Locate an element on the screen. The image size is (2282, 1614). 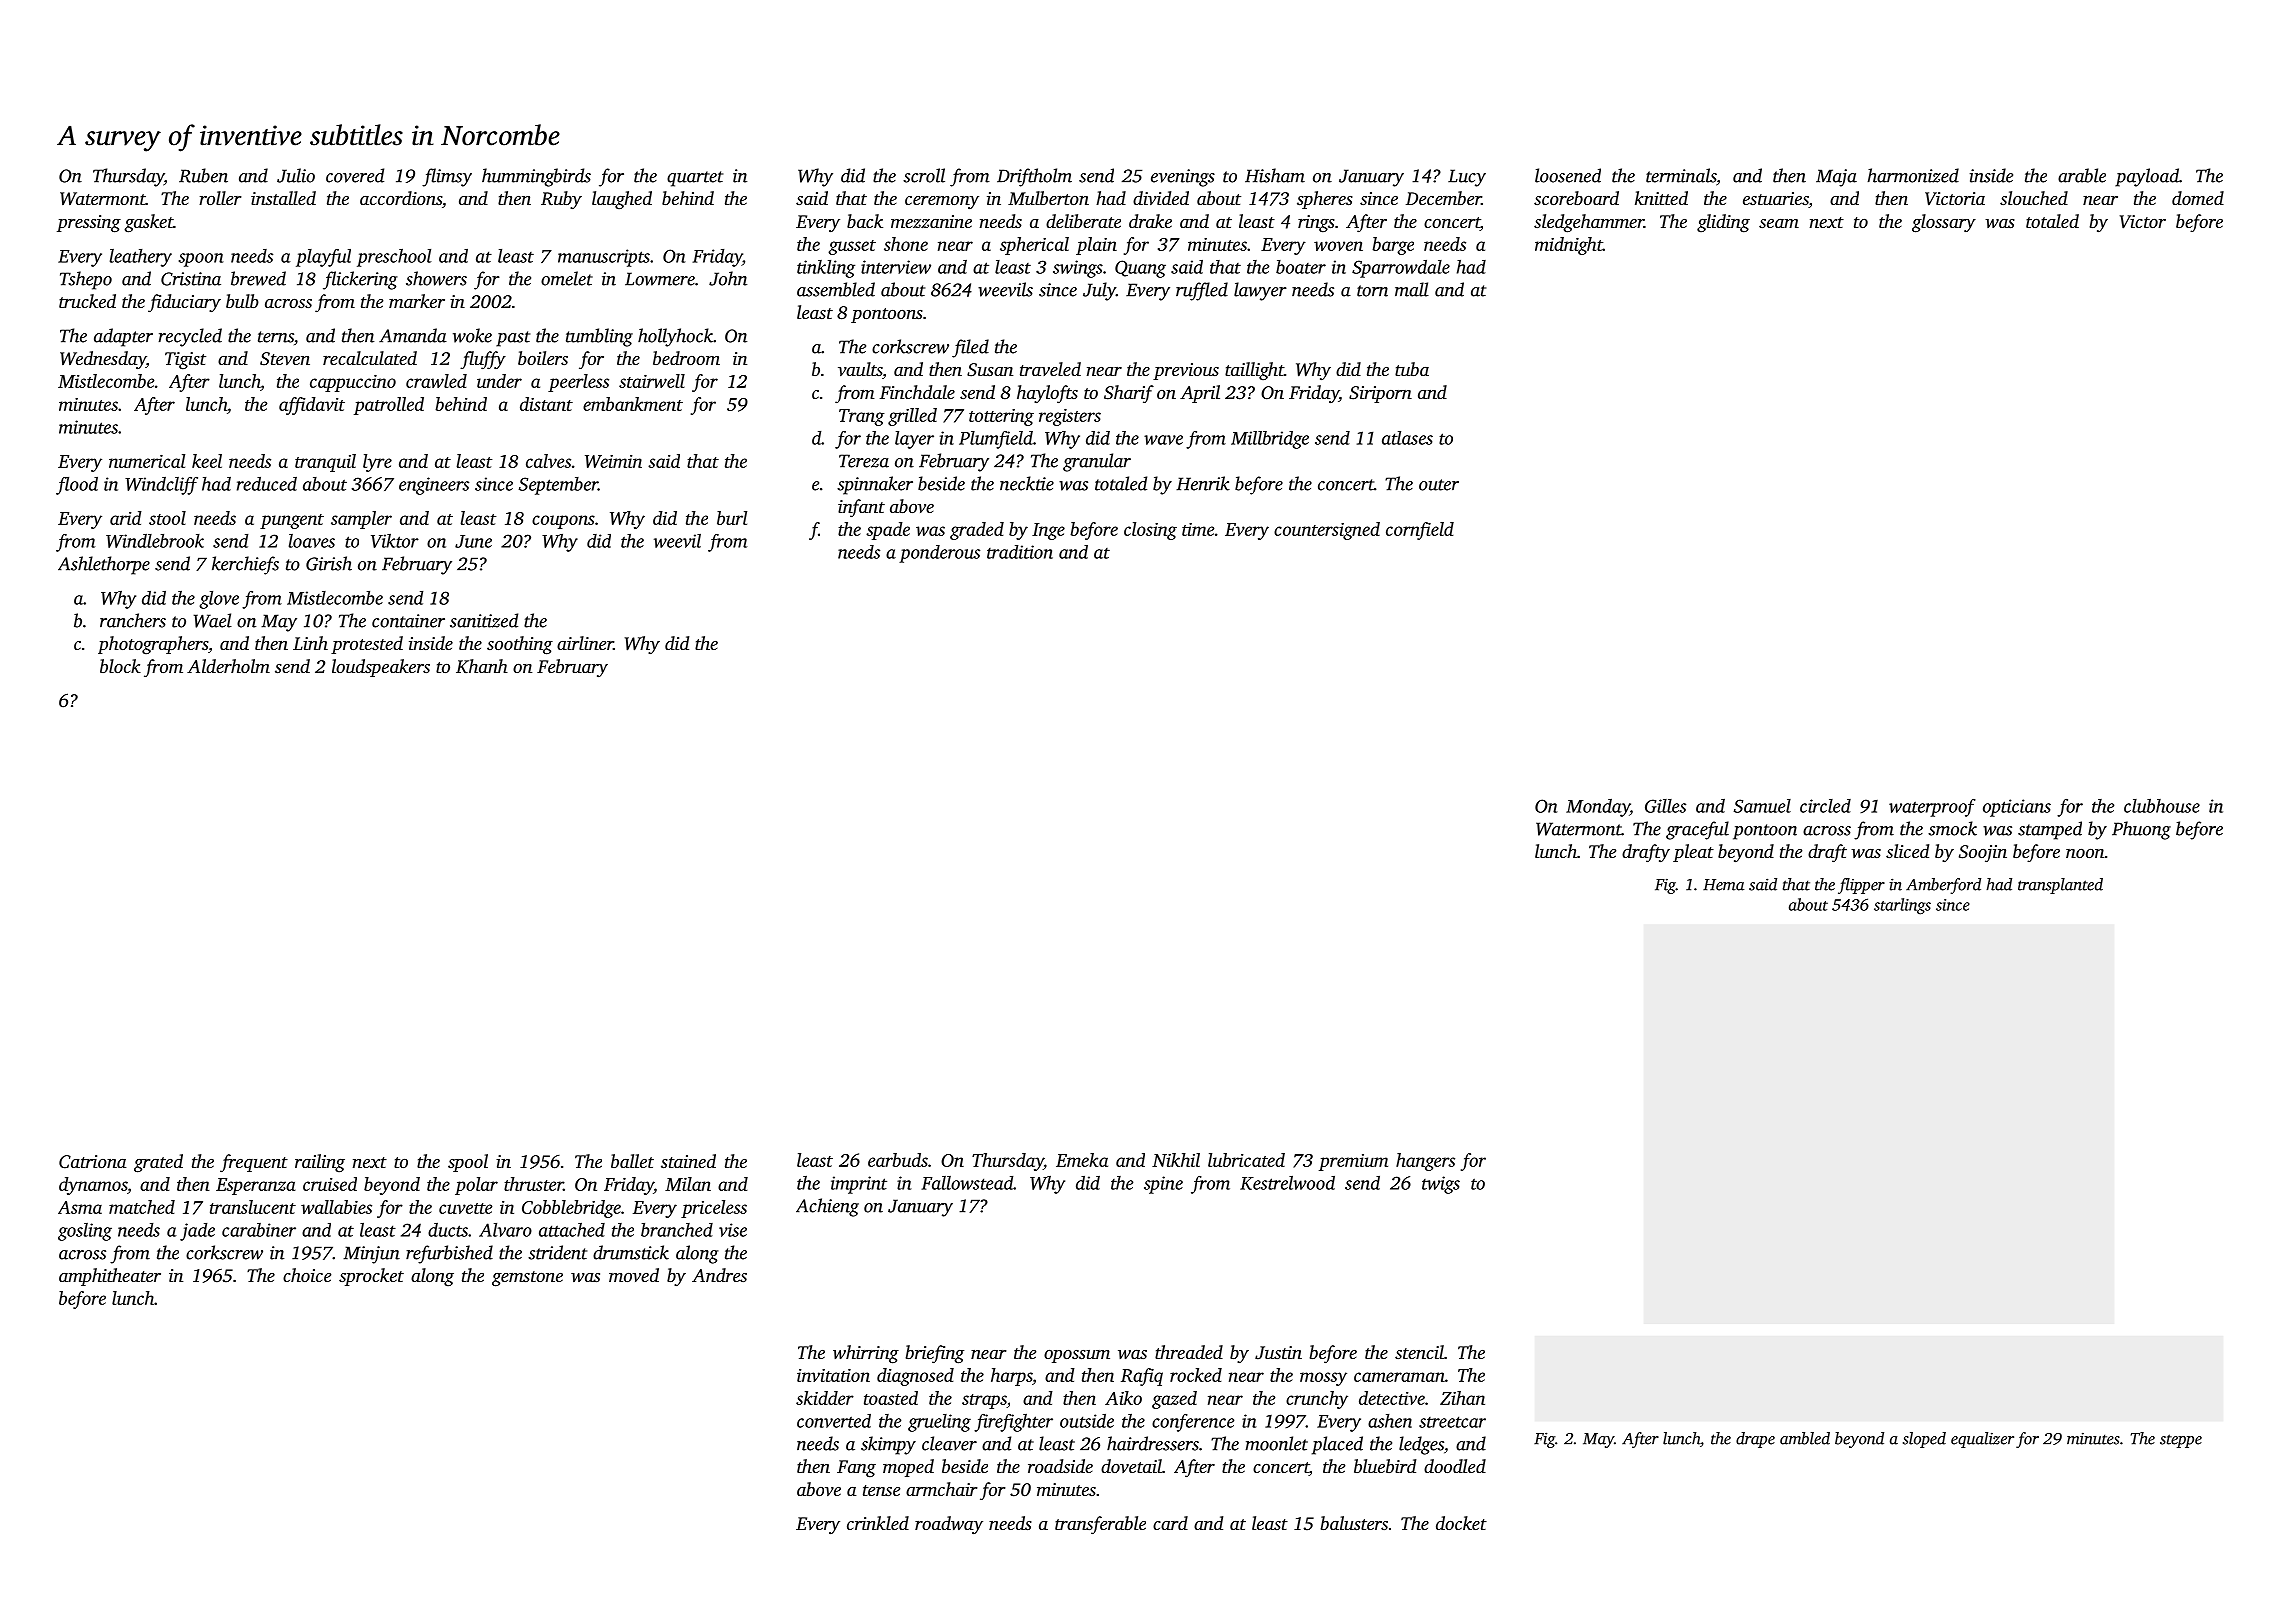
Fang is located at coordinates (856, 1469).
